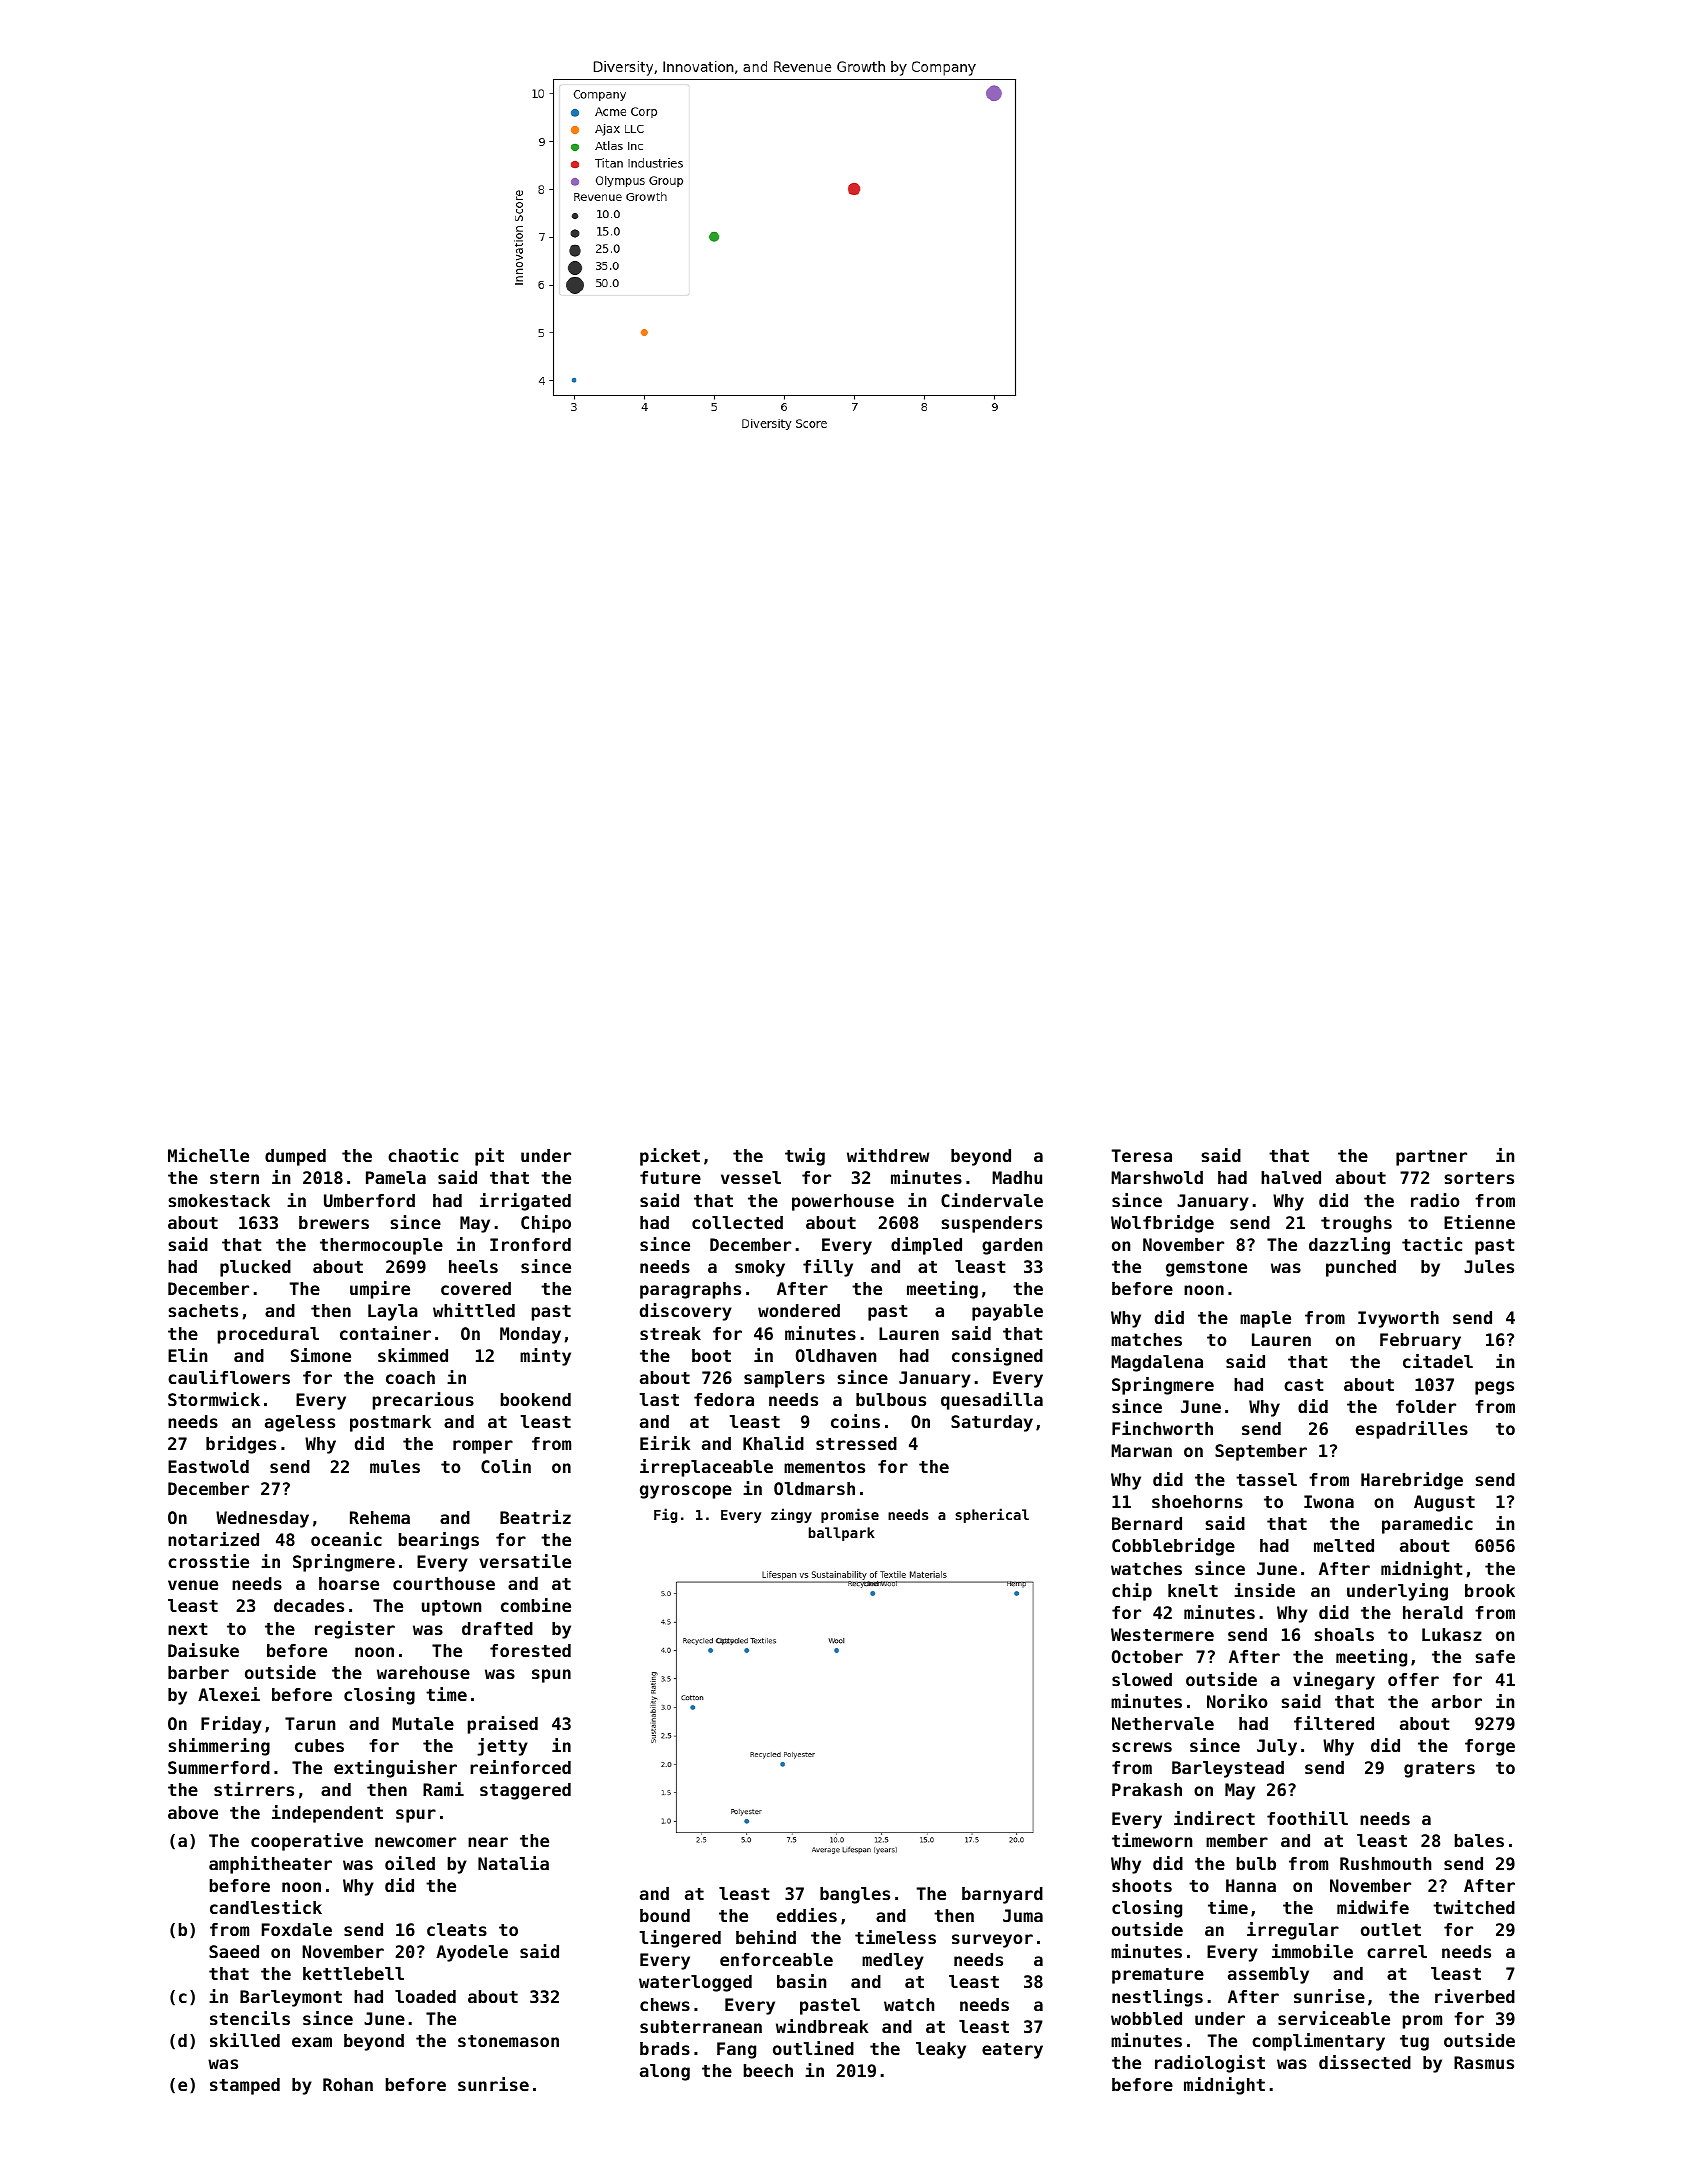 This page has width=1683, height=2178. I want to click on independent, so click(327, 1814).
